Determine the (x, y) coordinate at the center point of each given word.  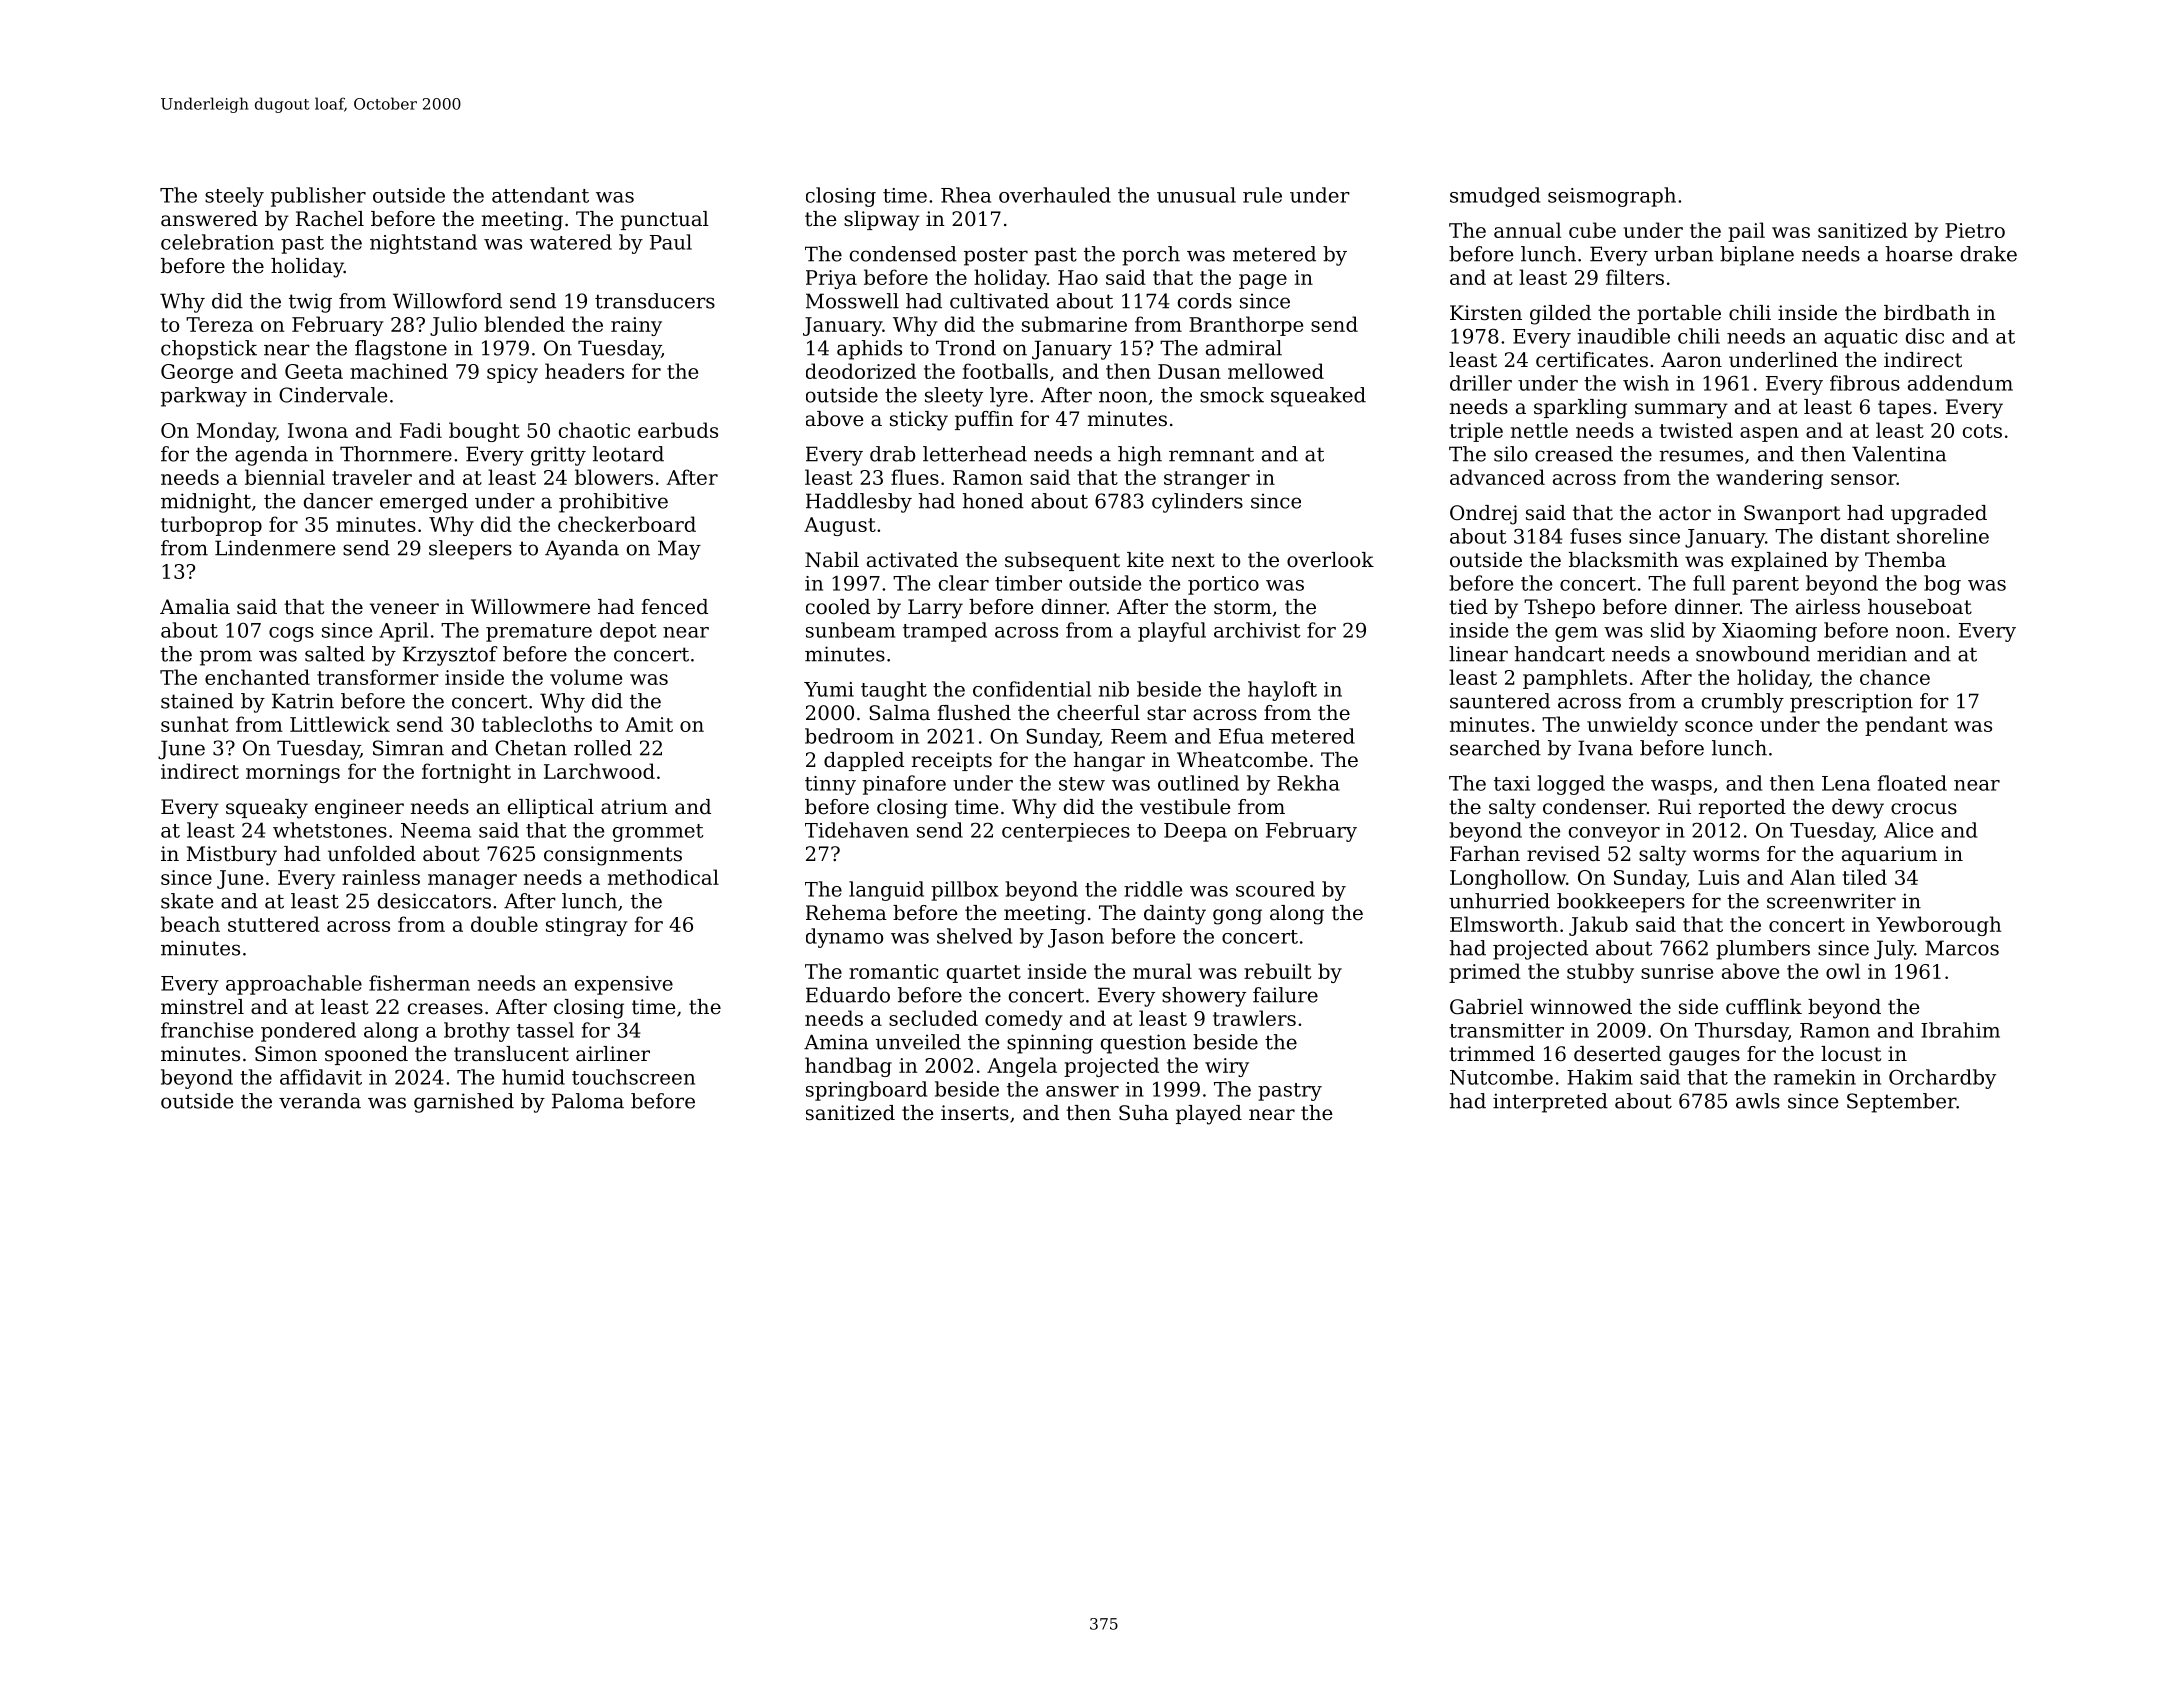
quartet (984, 974)
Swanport (1792, 514)
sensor (1864, 479)
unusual (1196, 195)
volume (586, 677)
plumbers (1763, 950)
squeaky (267, 809)
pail (1746, 232)
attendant (540, 195)
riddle (1153, 889)
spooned (366, 1055)
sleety (954, 397)
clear (964, 583)
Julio (453, 326)
